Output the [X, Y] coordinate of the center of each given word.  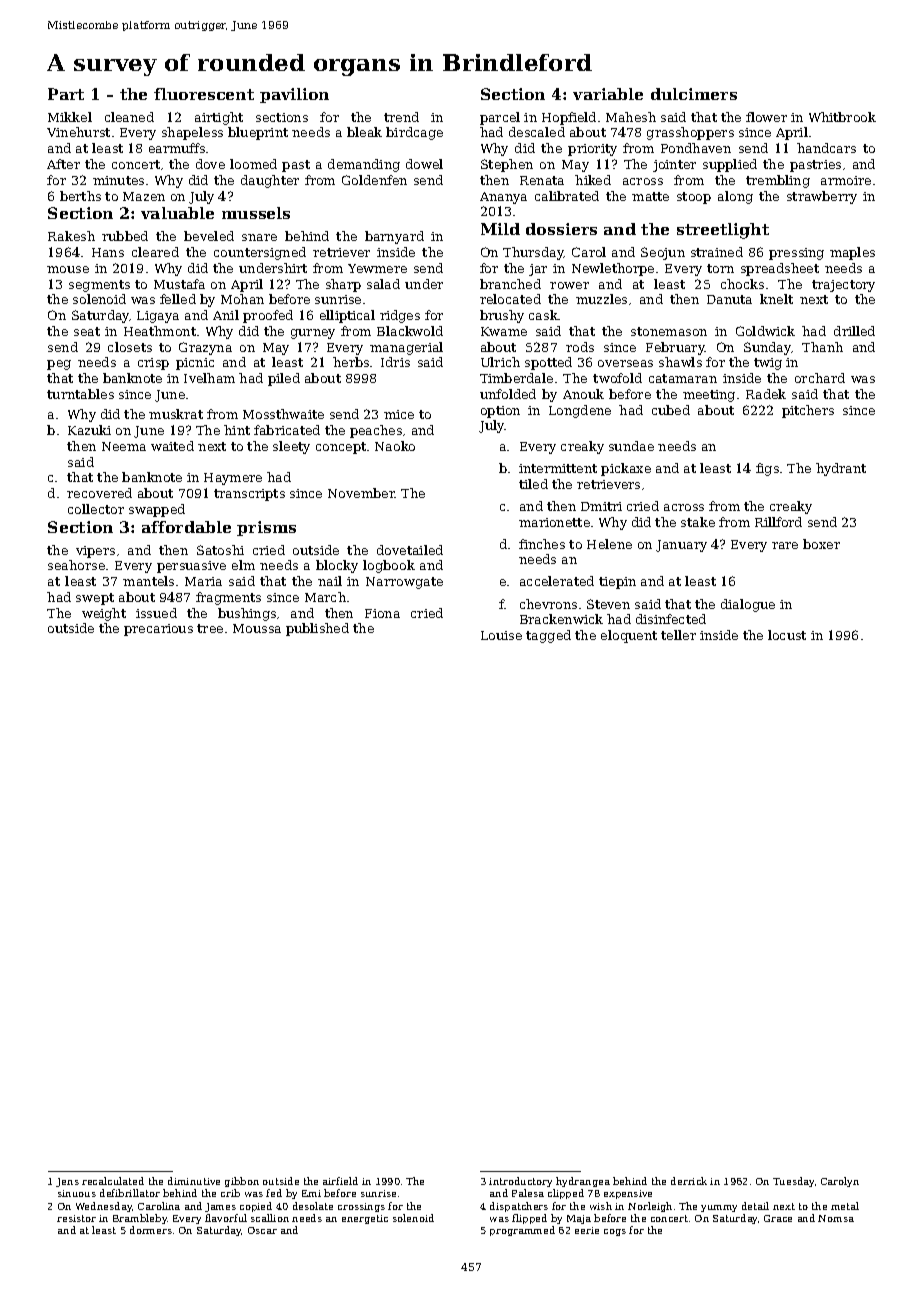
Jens [67, 1182]
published [317, 629]
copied [256, 1207]
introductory [520, 1182]
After [63, 164]
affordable [186, 527]
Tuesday [793, 1182]
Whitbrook [842, 117]
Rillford [778, 522]
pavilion [294, 95]
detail [755, 1206]
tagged [548, 636]
